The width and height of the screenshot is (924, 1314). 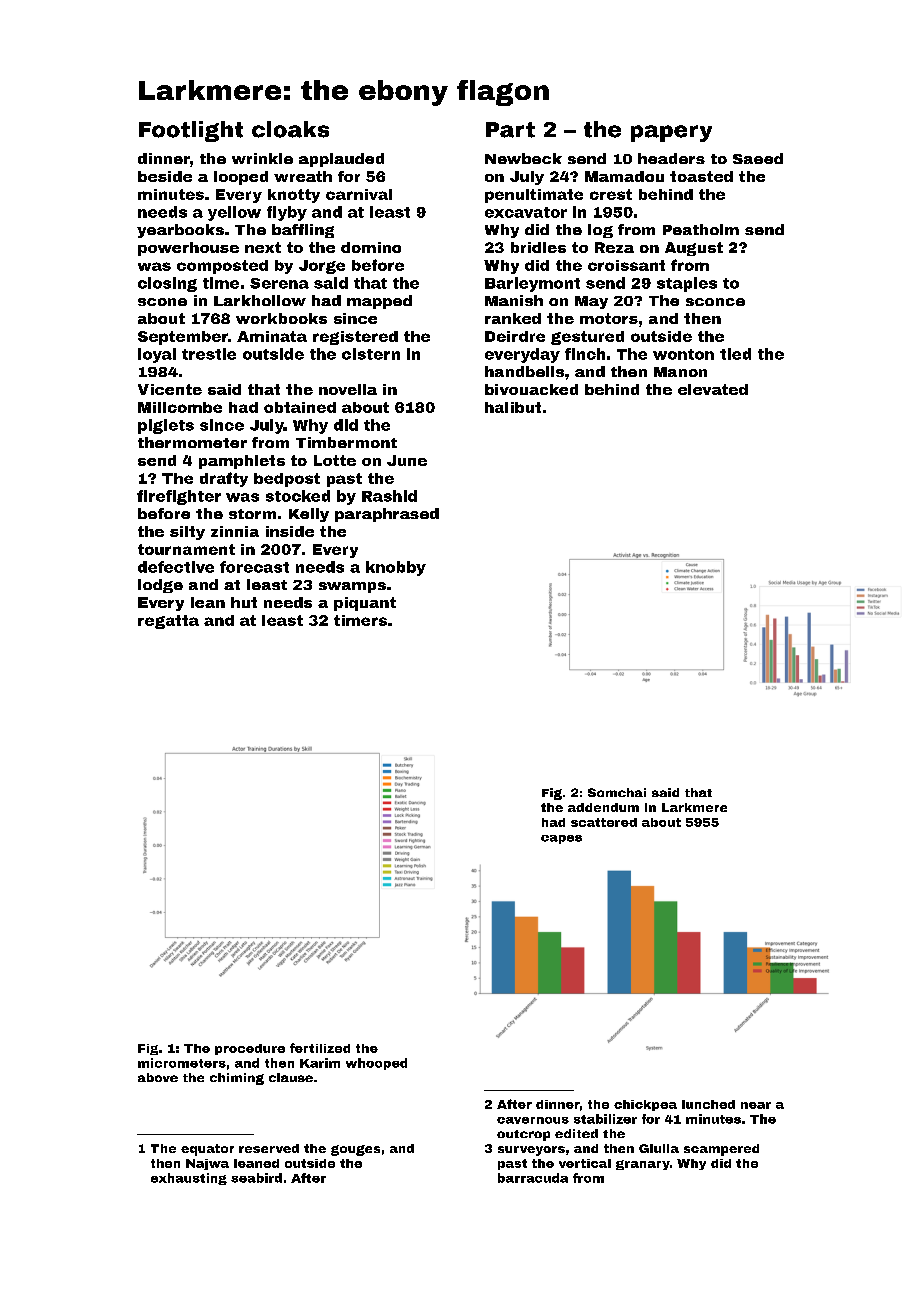 What do you see at coordinates (533, 1178) in the screenshot?
I see `barracuda` at bounding box center [533, 1178].
